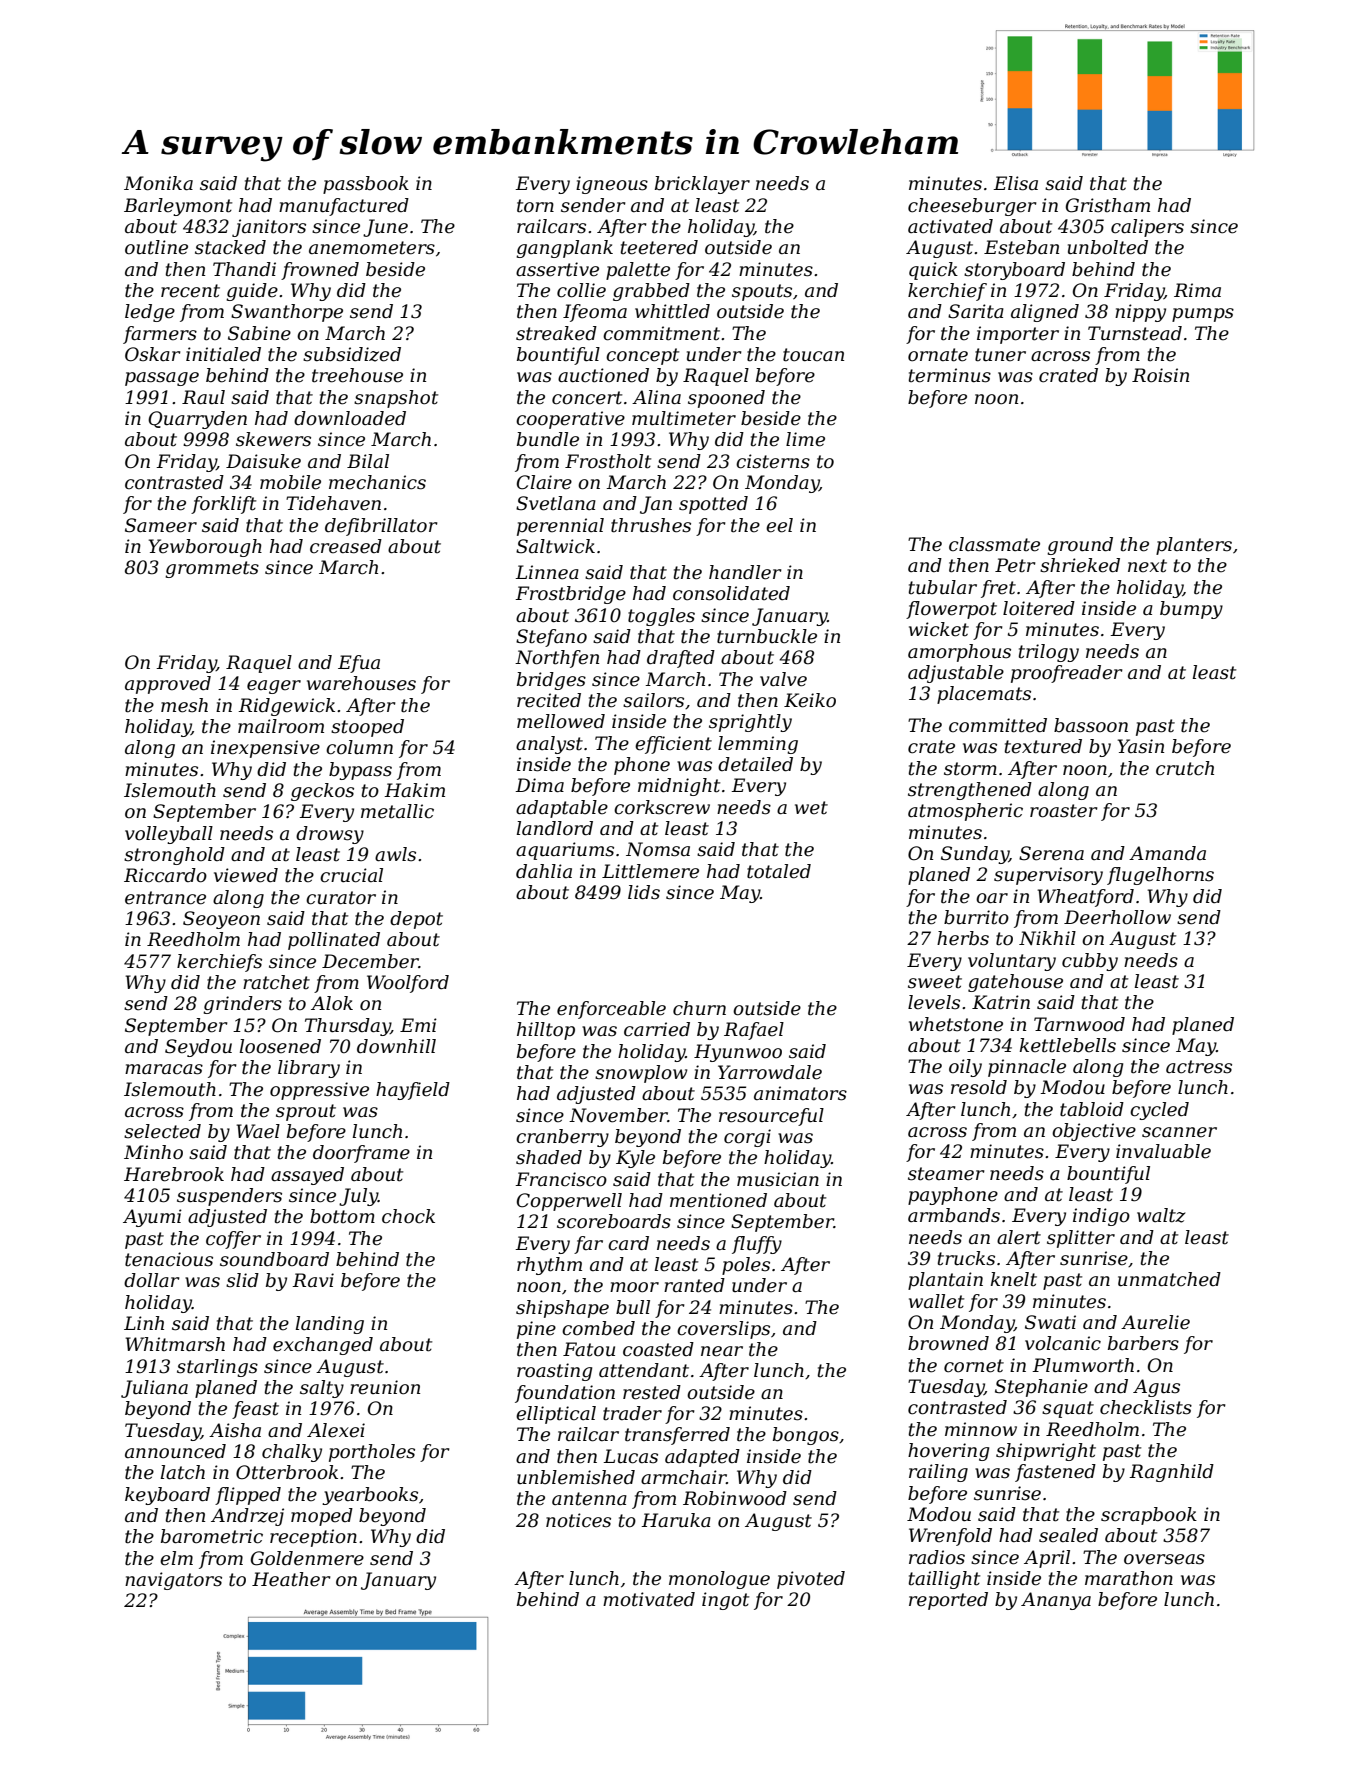 The height and width of the document is (1765, 1364). Describe the element at coordinates (281, 726) in the document. I see `mailroom` at that location.
